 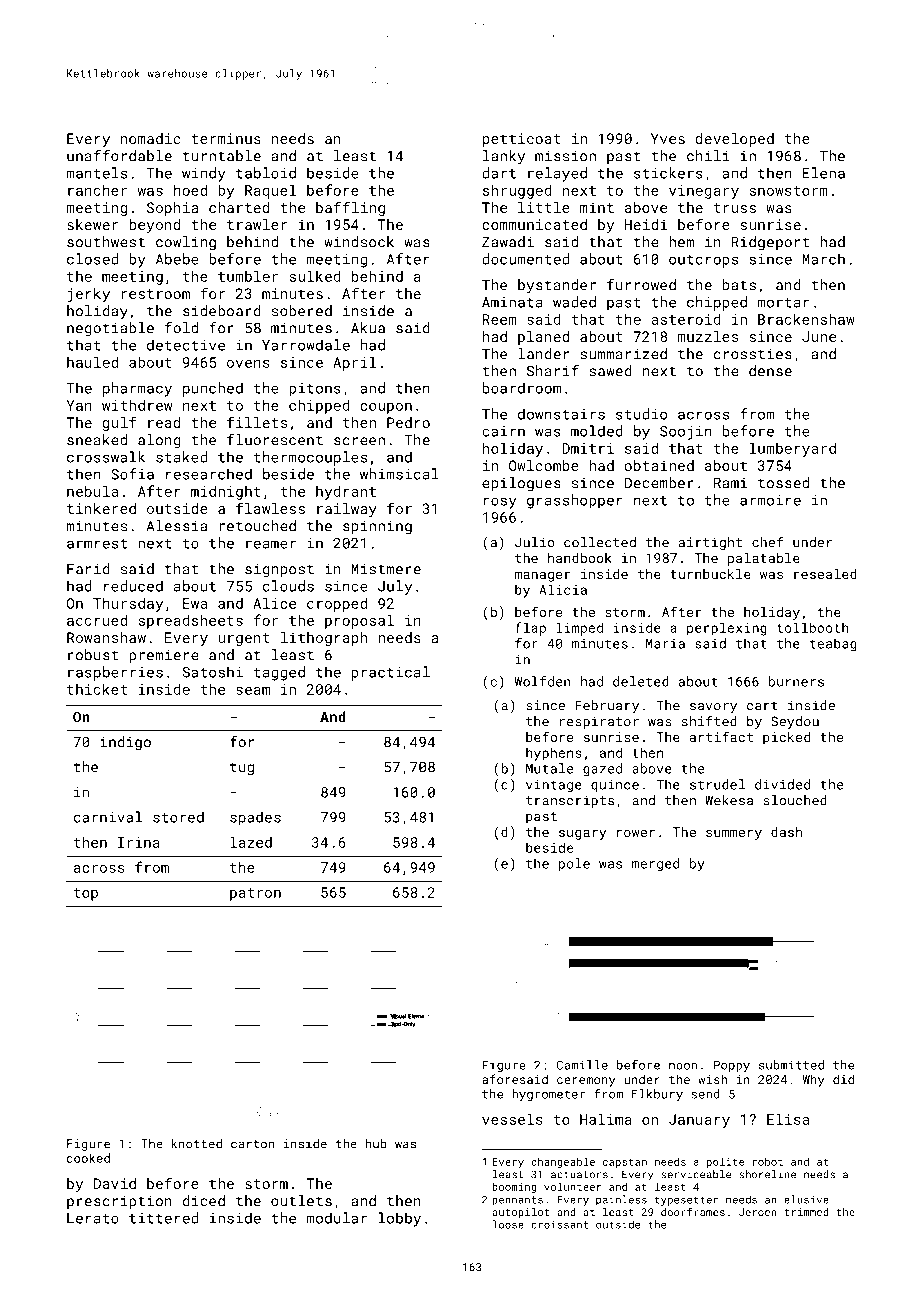 What do you see at coordinates (786, 738) in the screenshot?
I see `picked` at bounding box center [786, 738].
